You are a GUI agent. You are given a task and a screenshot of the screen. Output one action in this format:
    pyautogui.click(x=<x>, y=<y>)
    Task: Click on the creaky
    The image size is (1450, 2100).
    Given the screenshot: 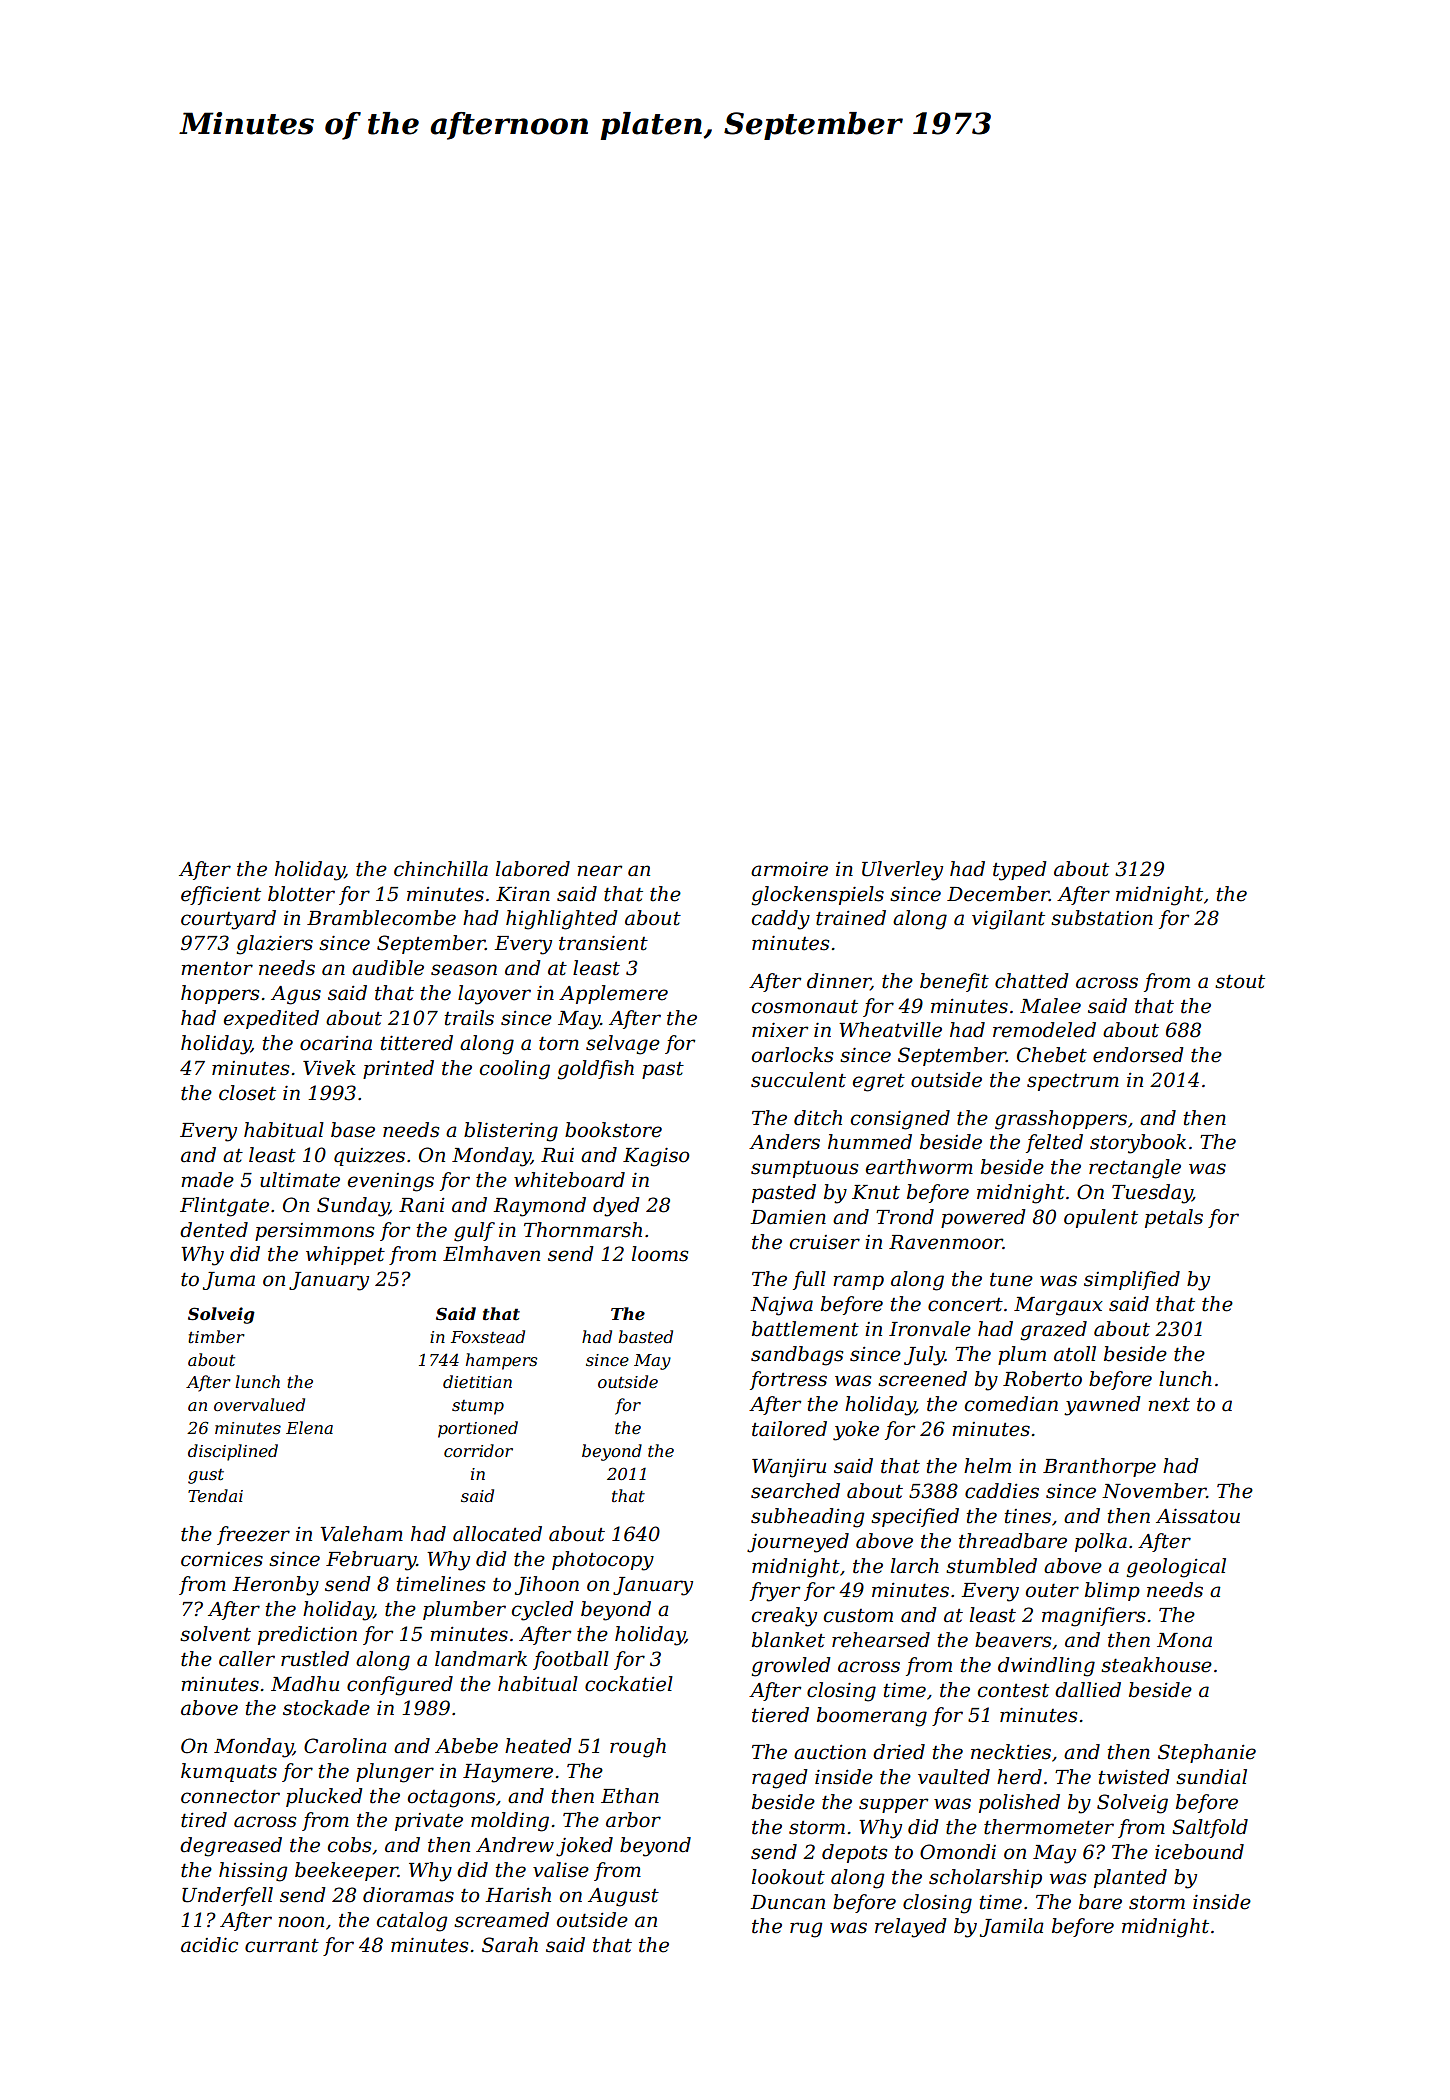 What is the action you would take?
    pyautogui.click(x=784, y=1617)
